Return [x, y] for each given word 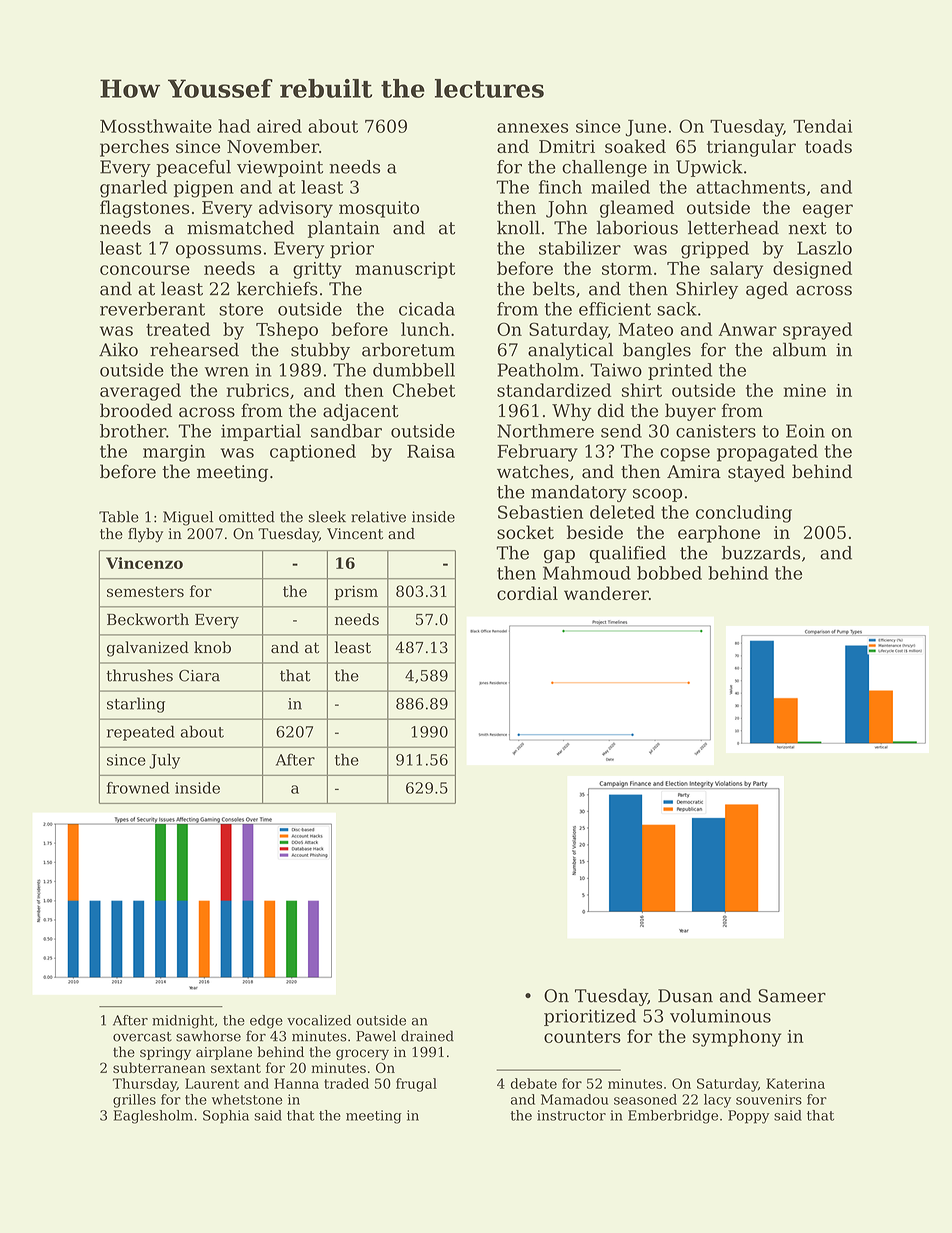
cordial [527, 593]
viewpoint [280, 168]
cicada [427, 309]
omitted [247, 517]
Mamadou [575, 1099]
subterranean [159, 1067]
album [800, 349]
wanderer [606, 593]
